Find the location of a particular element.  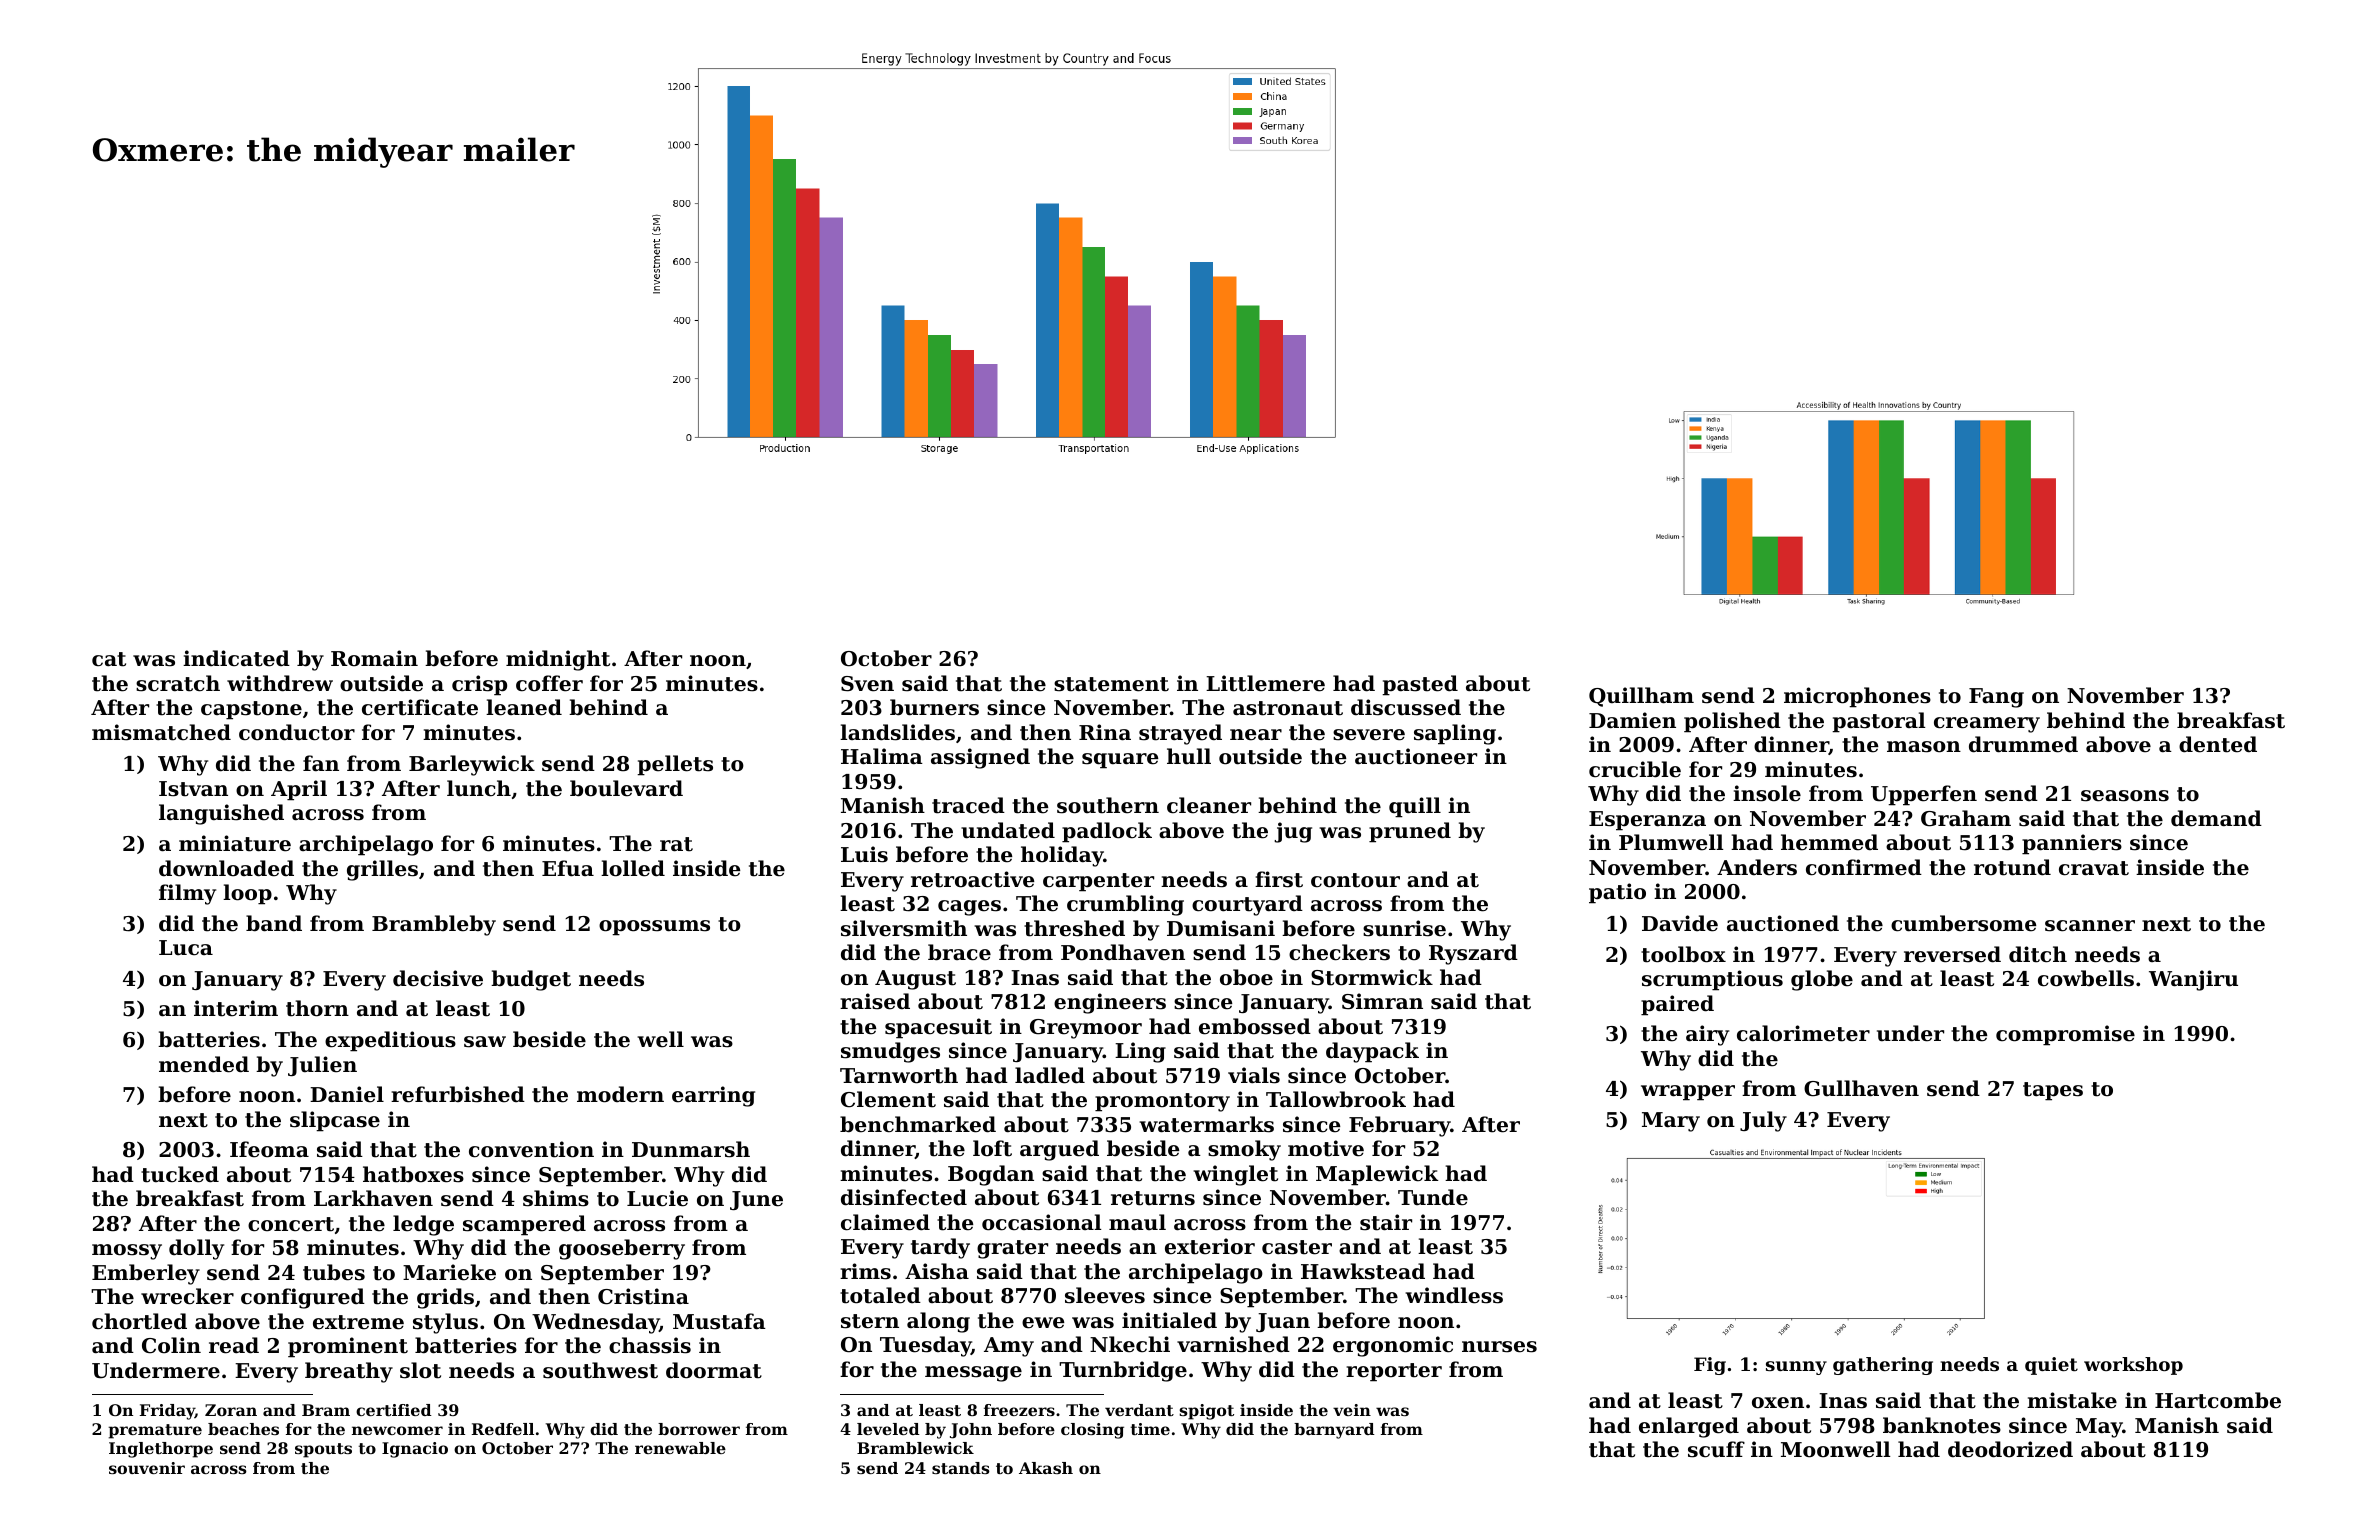

tucked is located at coordinates (180, 1174).
